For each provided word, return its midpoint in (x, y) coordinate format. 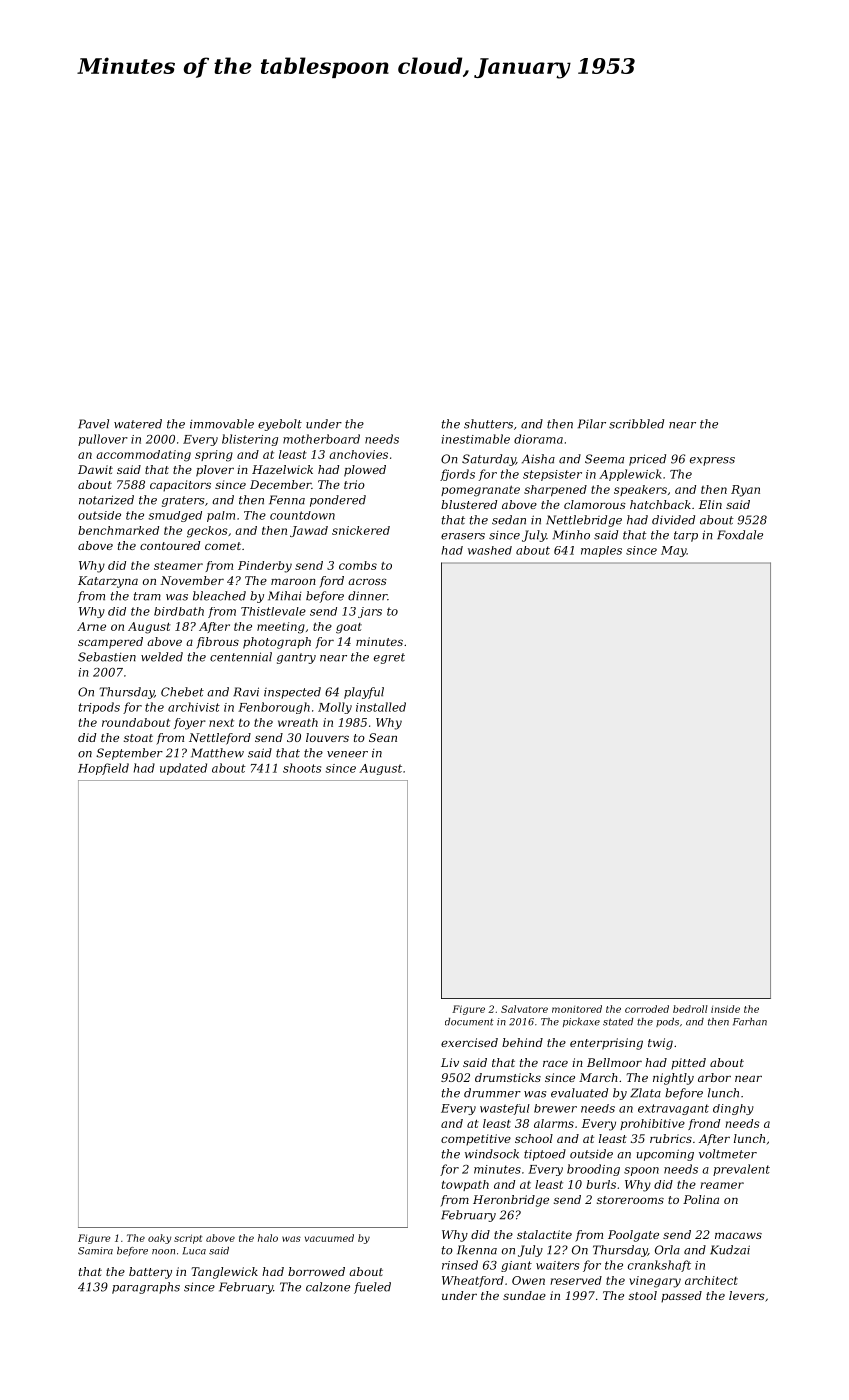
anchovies (358, 454)
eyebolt (280, 425)
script (188, 1239)
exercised (469, 1042)
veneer (347, 754)
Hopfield (103, 769)
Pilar (592, 424)
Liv (450, 1062)
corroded (647, 1009)
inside (725, 1009)
